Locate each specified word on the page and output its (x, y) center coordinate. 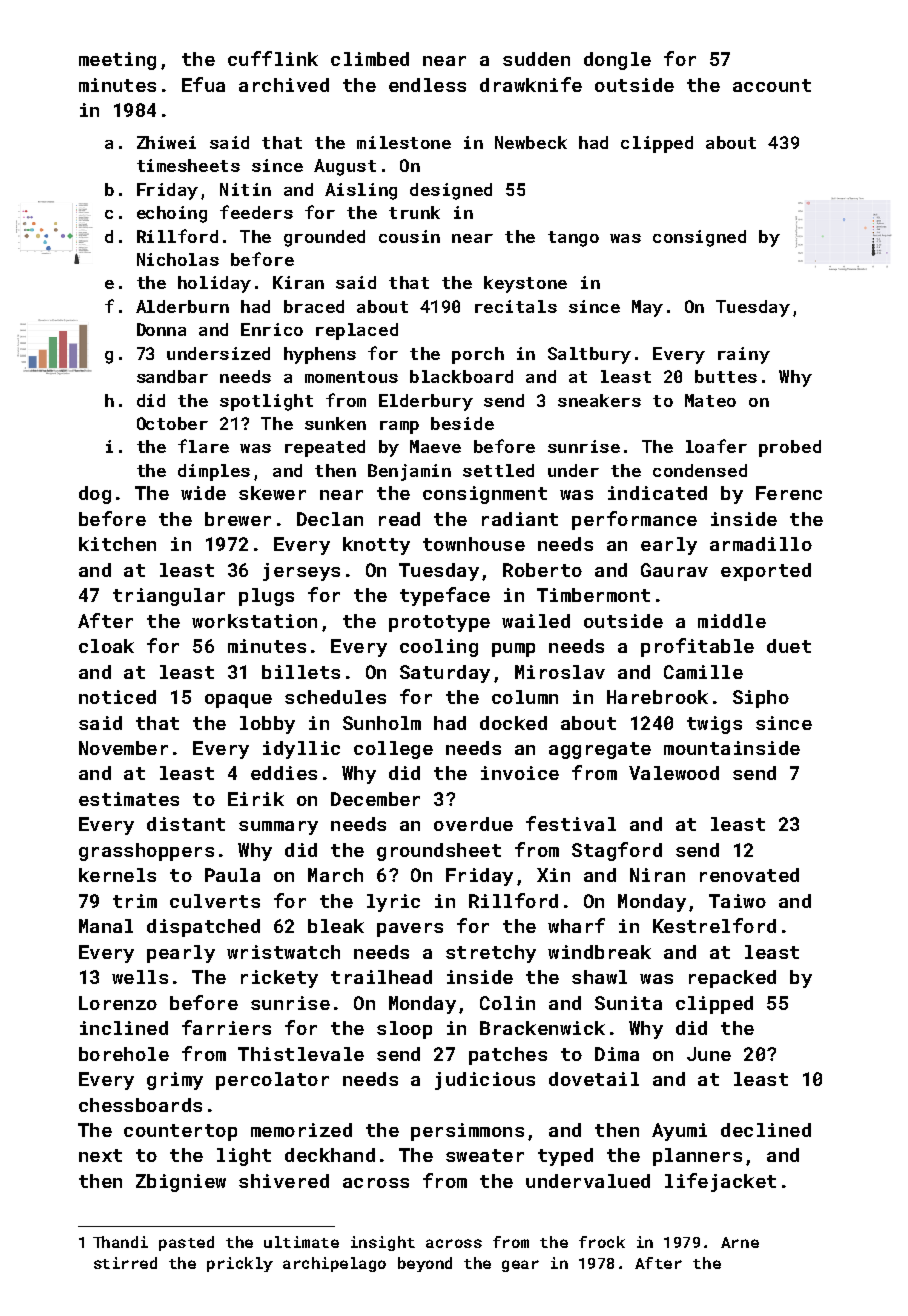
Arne (740, 1242)
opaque (238, 701)
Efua (203, 84)
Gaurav (674, 570)
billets (301, 672)
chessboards (140, 1105)
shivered (284, 1181)
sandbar (172, 376)
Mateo (710, 400)
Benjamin (409, 472)
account (772, 85)
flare (203, 446)
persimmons (467, 1132)
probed (790, 448)
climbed (370, 59)
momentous (351, 377)
